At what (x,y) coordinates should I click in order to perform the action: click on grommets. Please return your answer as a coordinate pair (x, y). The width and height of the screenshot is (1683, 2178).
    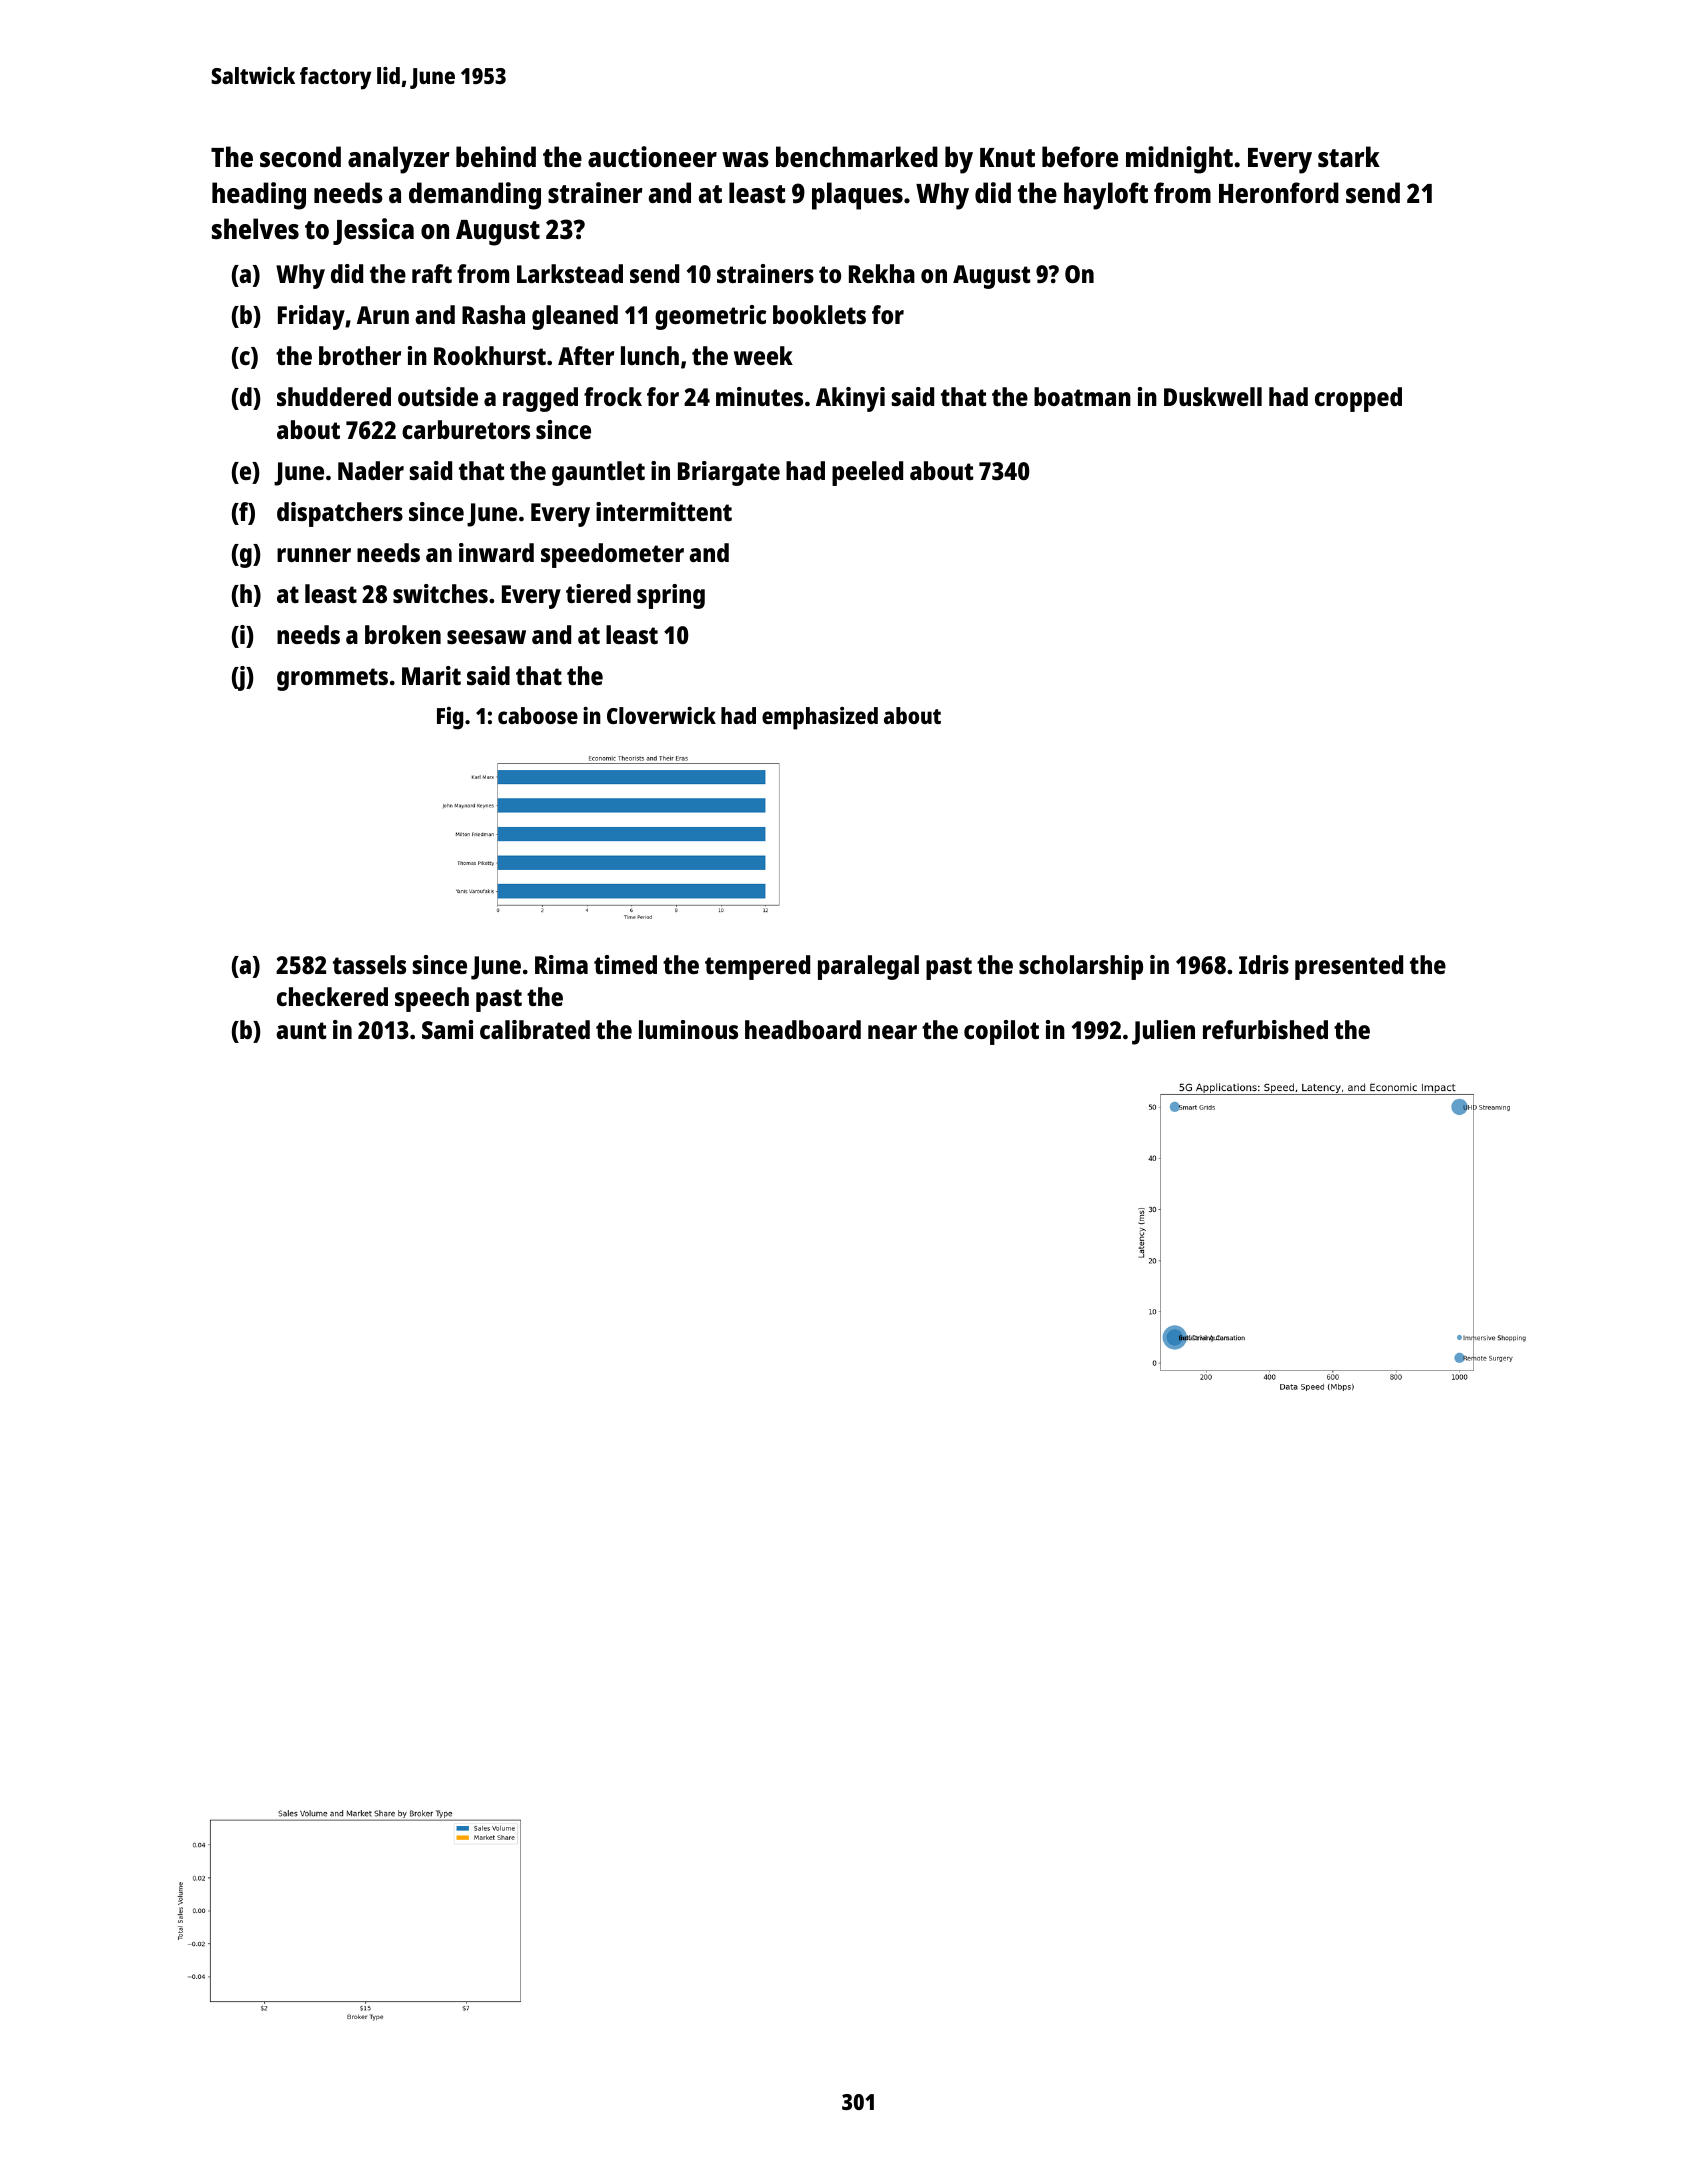
    Looking at the image, I should click on (332, 679).
